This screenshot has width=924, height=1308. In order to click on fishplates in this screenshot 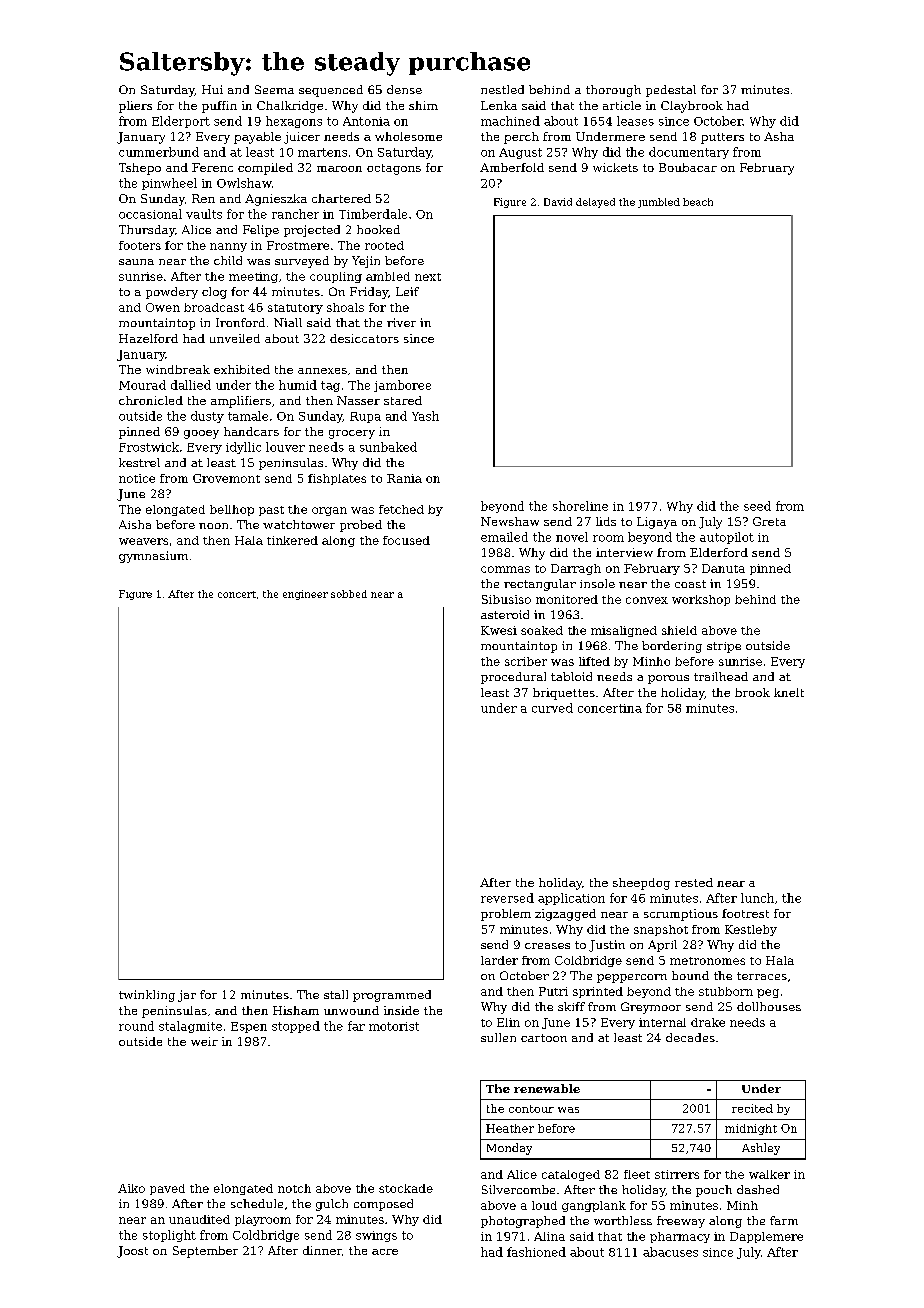, I will do `click(337, 479)`.
